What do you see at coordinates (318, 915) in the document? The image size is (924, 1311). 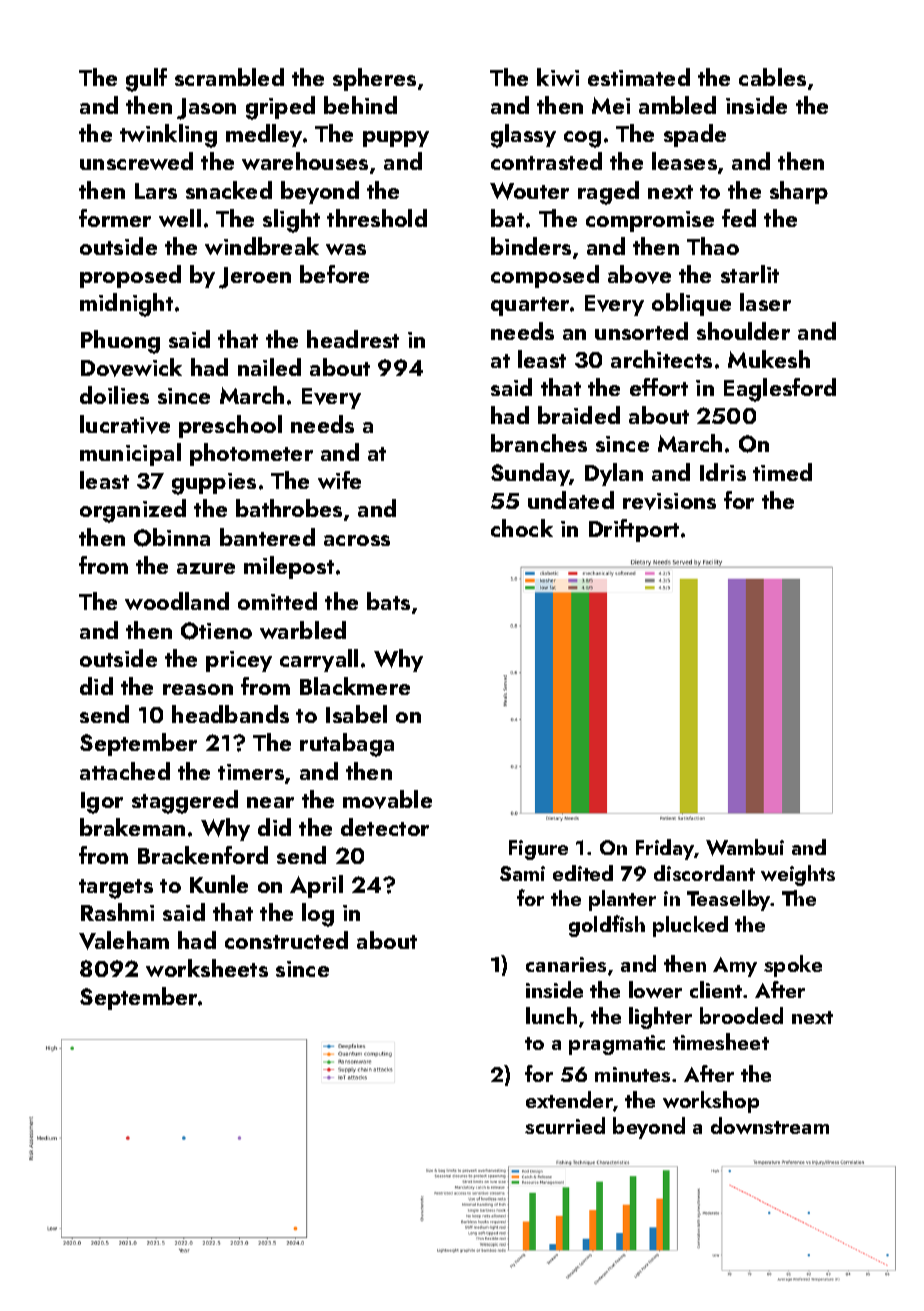 I see `log` at bounding box center [318, 915].
